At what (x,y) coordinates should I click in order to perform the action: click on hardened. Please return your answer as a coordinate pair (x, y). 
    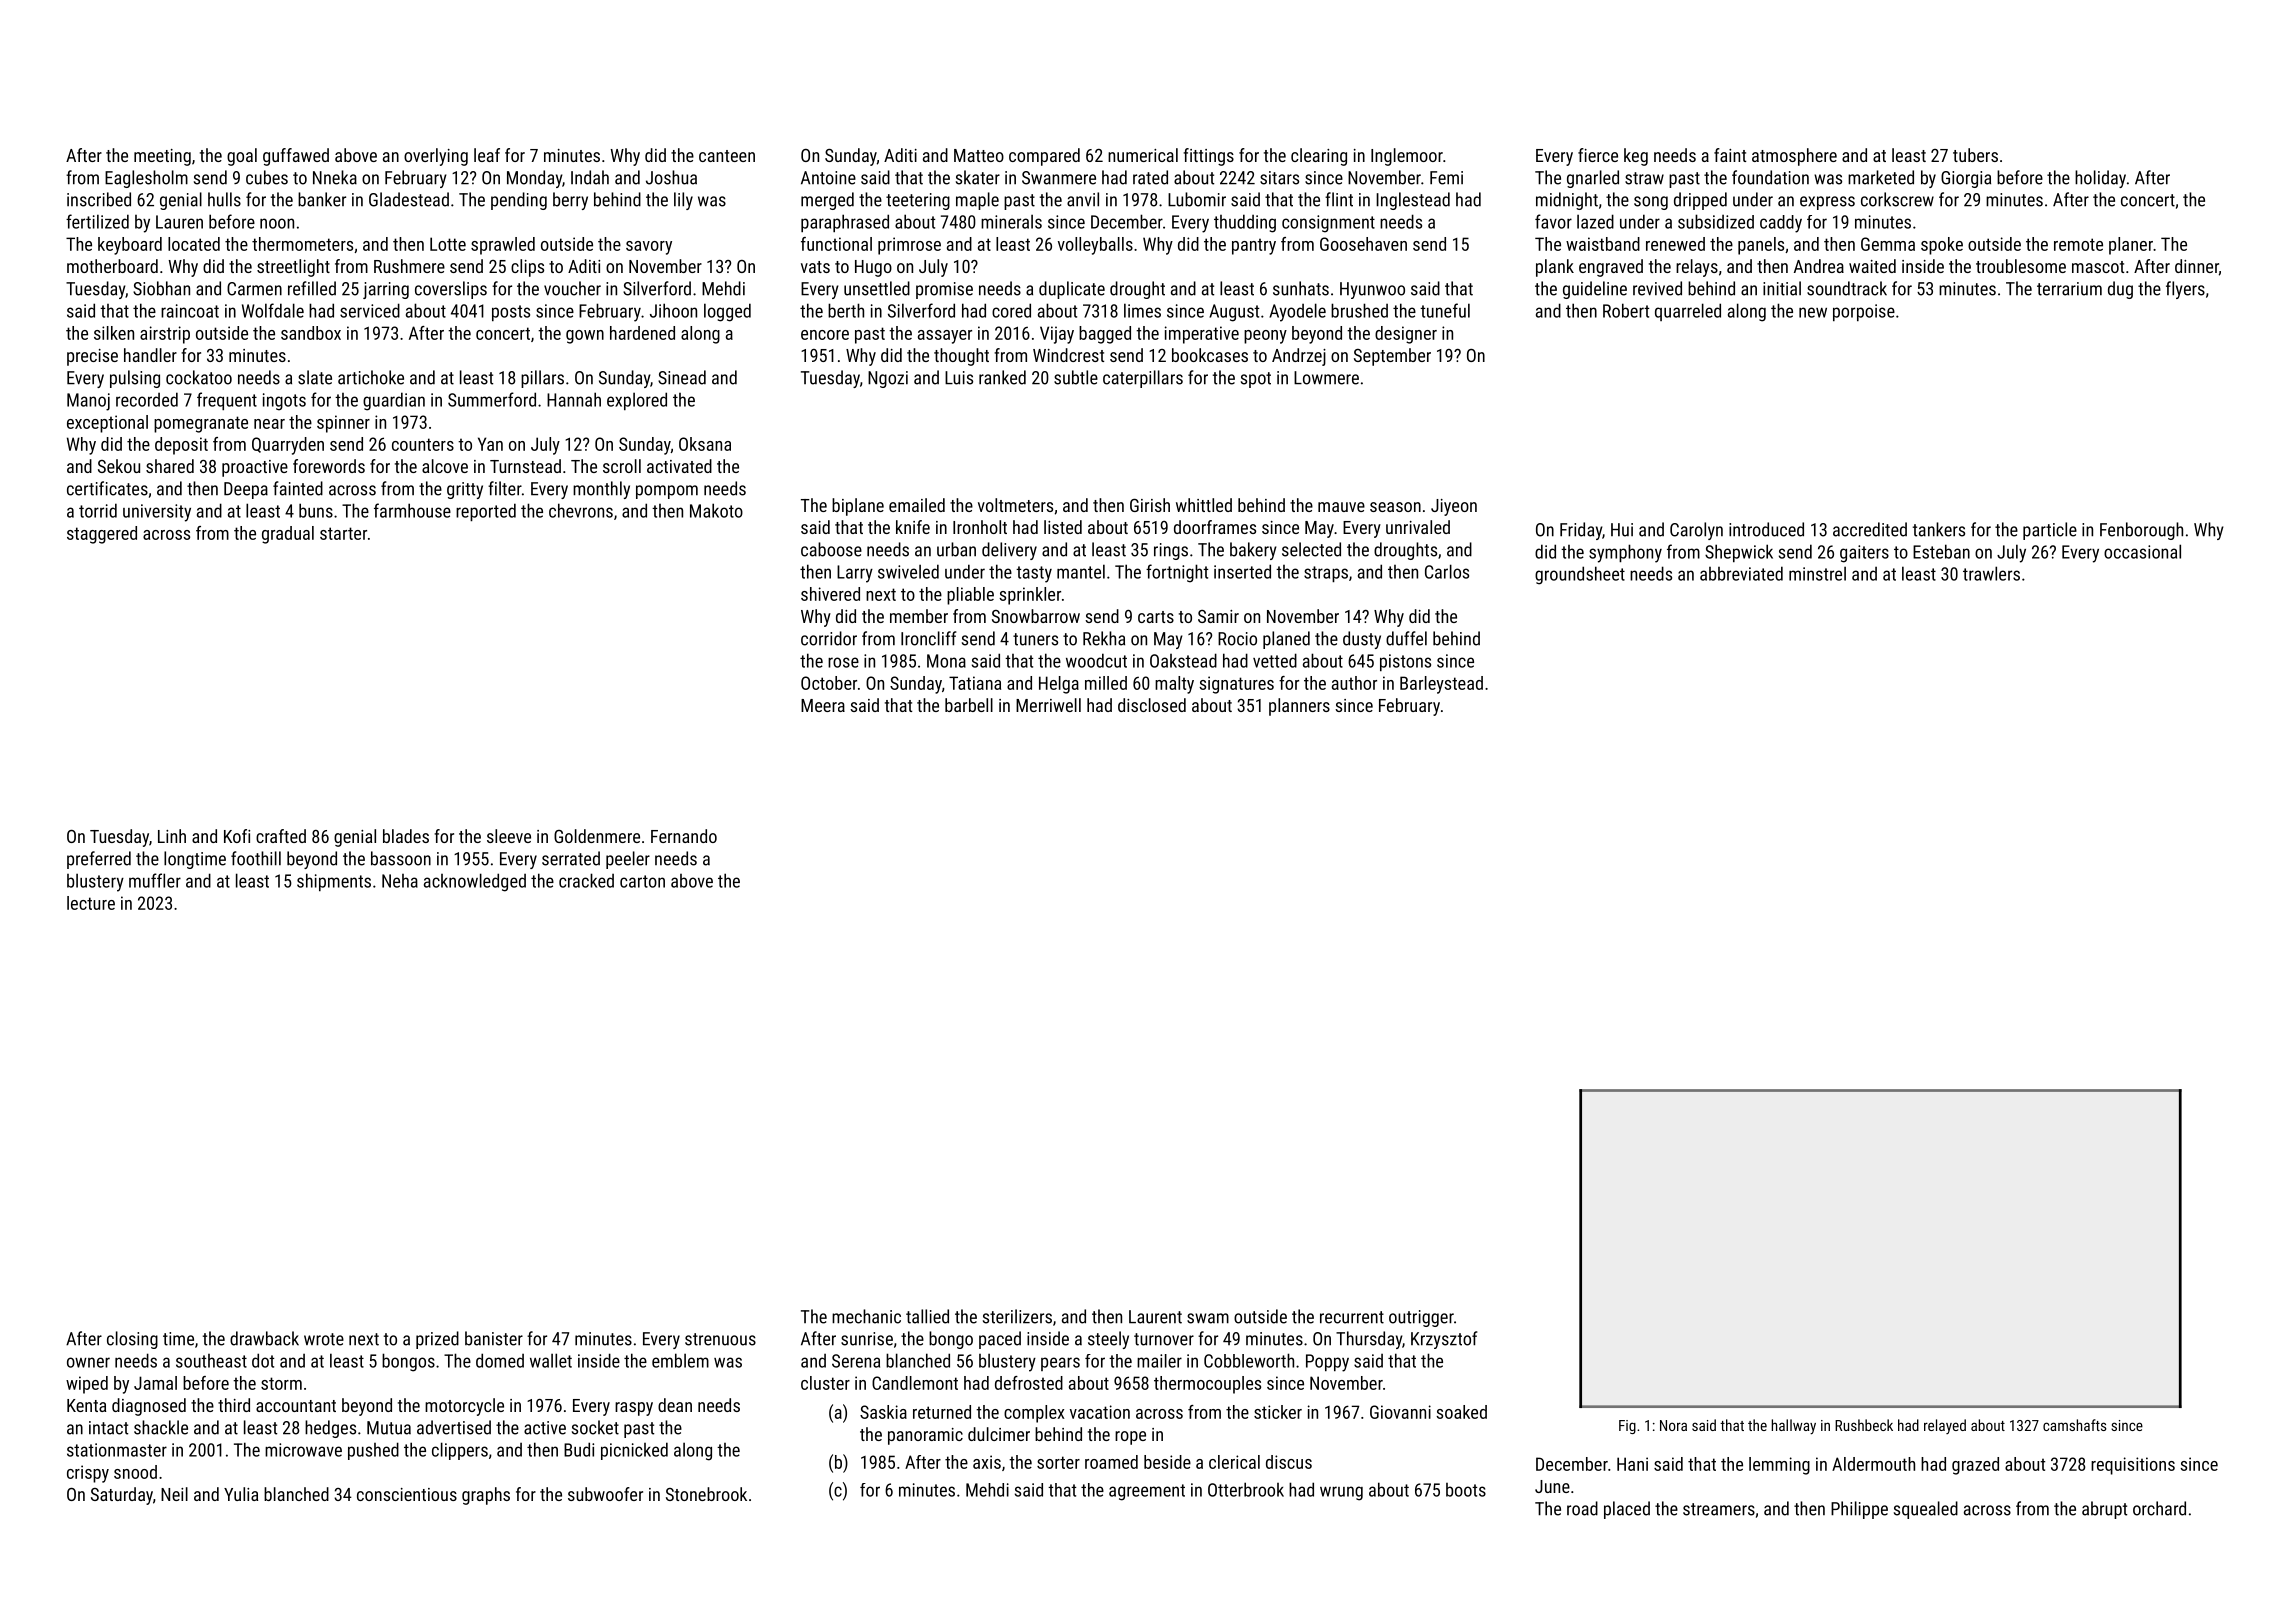
    Looking at the image, I should click on (642, 333).
